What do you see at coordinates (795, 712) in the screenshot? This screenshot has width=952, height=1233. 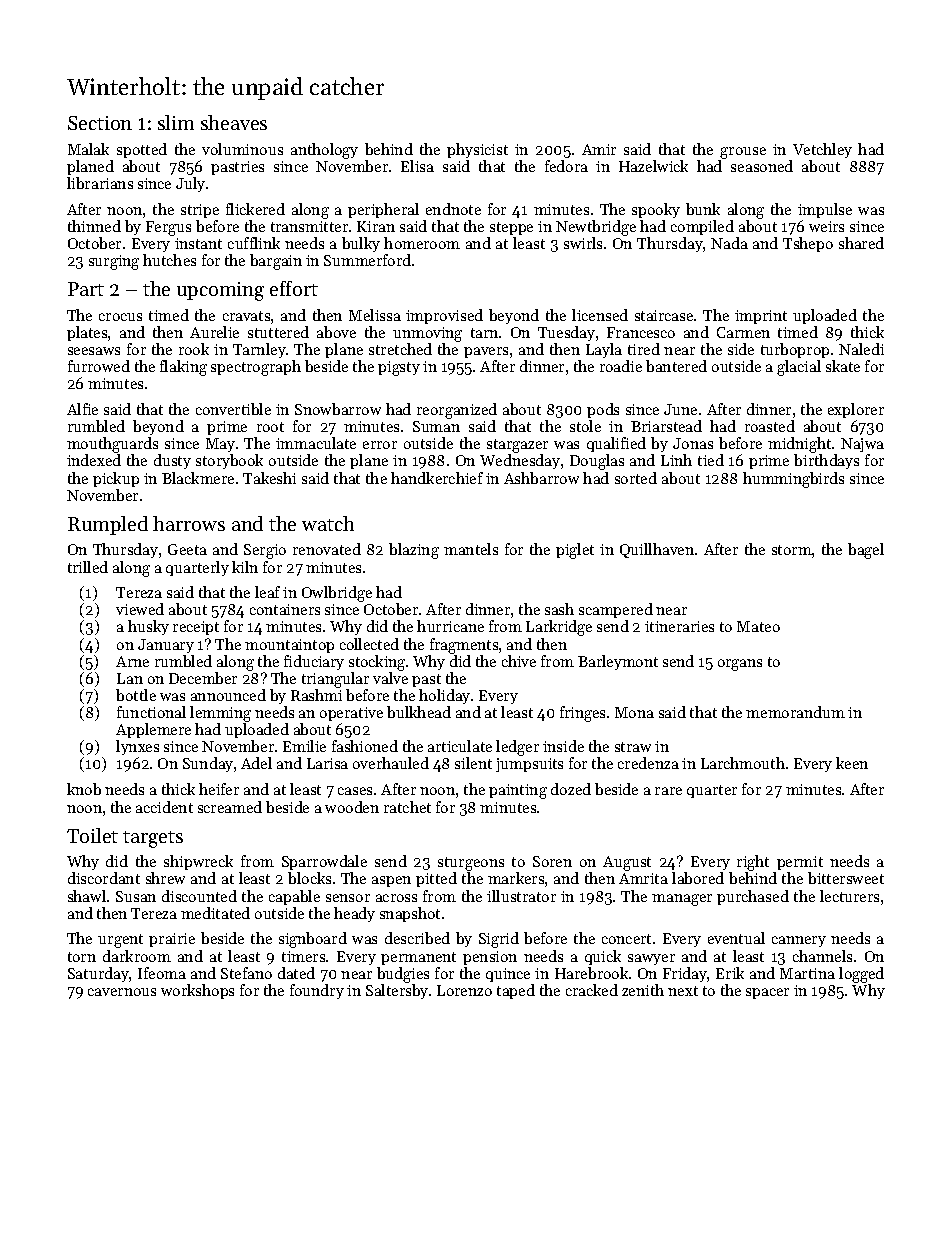 I see `memorandum` at bounding box center [795, 712].
